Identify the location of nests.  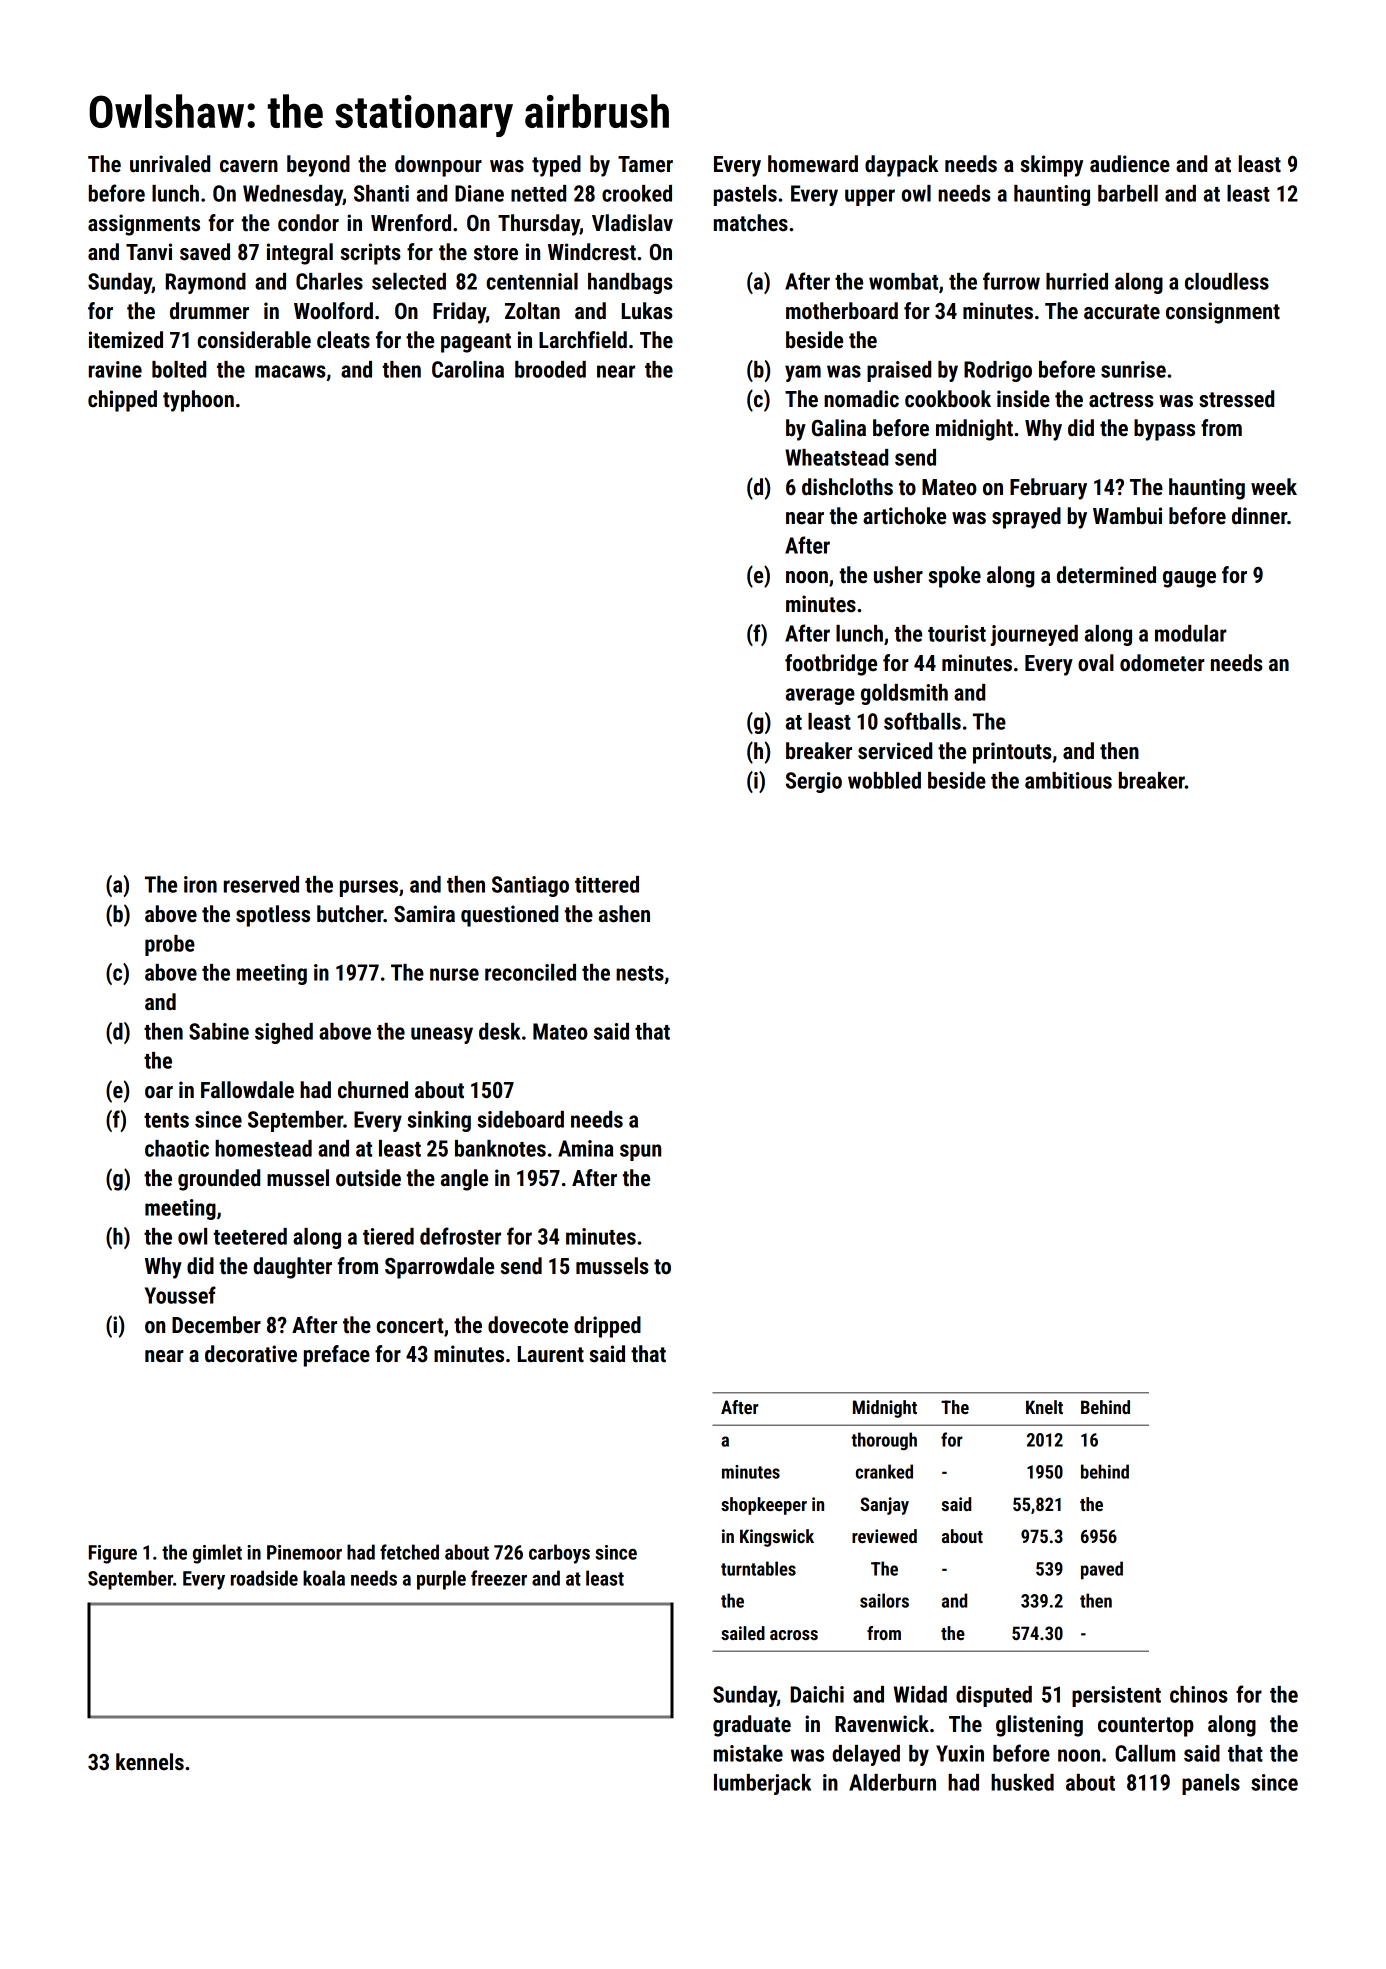
(640, 973).
